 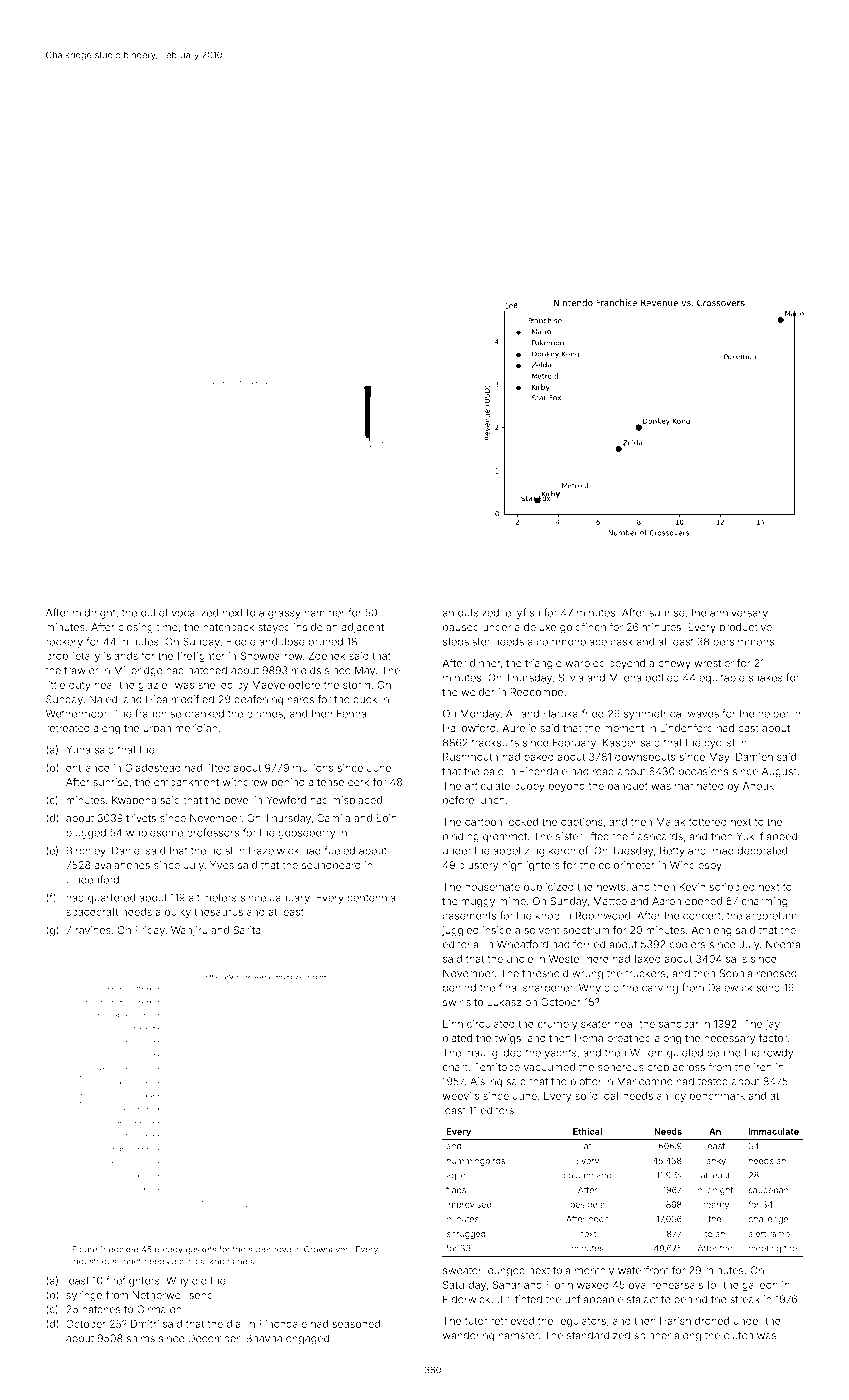 What do you see at coordinates (652, 1336) in the document?
I see `spinner` at bounding box center [652, 1336].
